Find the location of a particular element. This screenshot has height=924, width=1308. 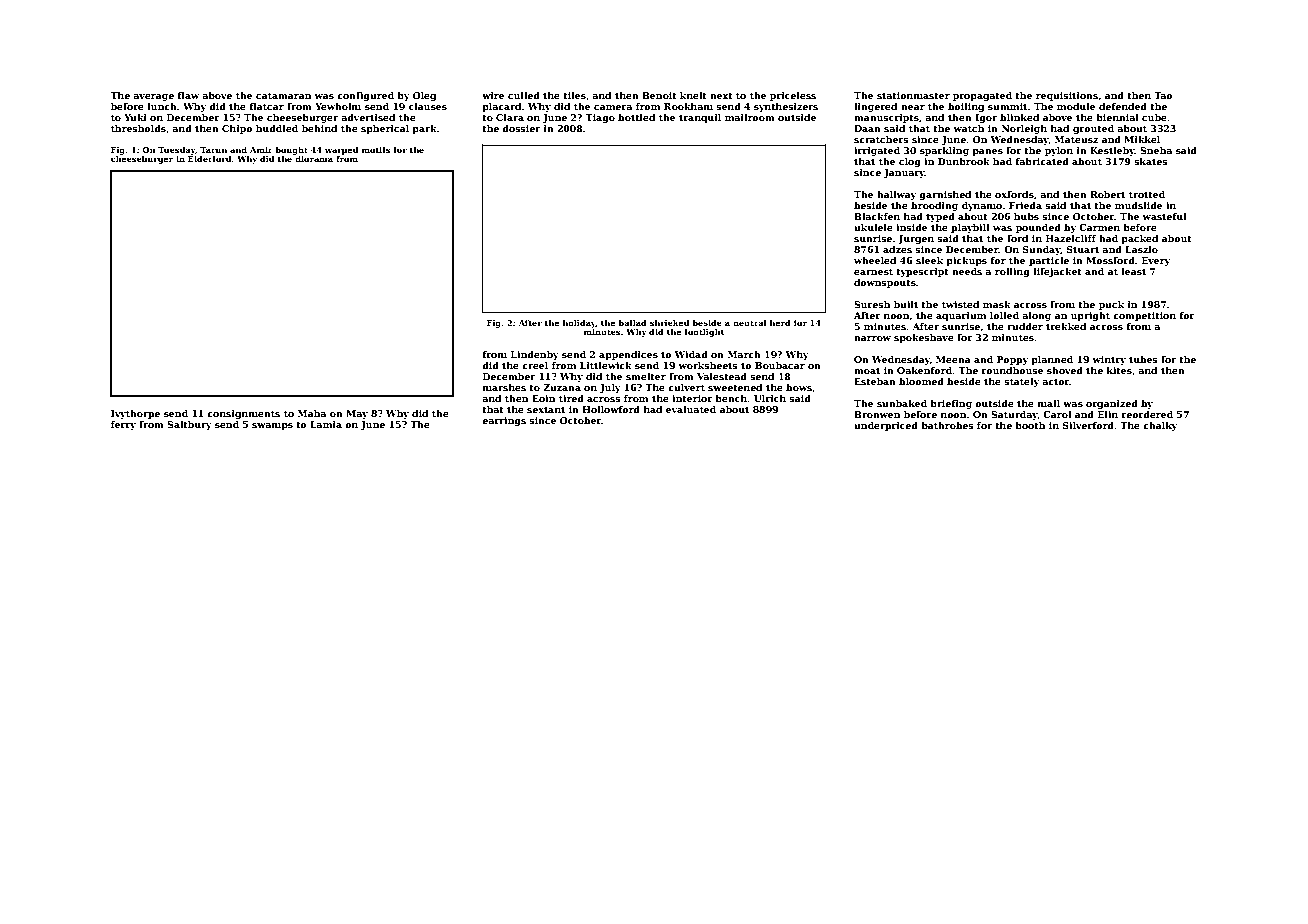

typescript is located at coordinates (922, 272).
